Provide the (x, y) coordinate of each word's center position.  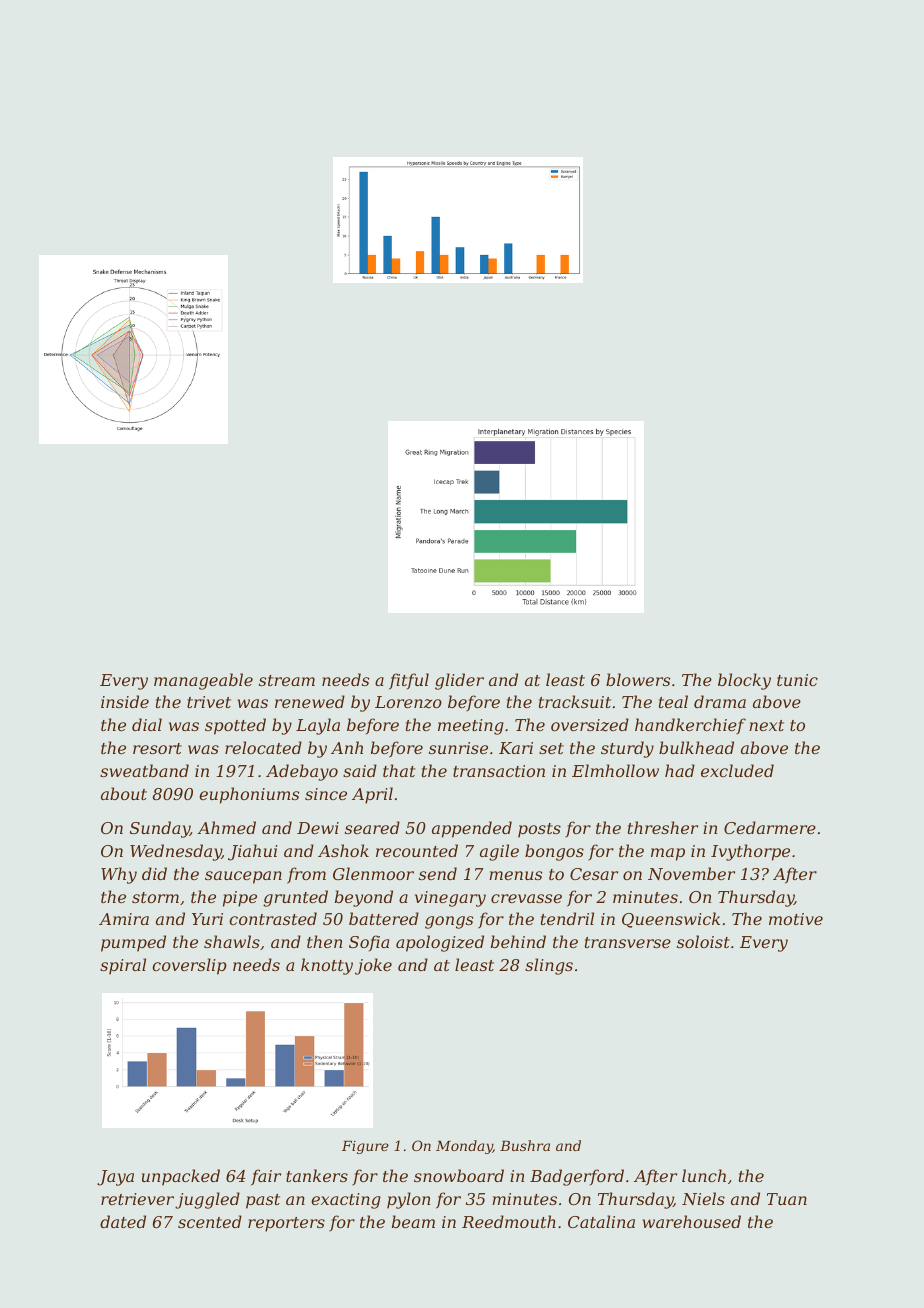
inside (125, 701)
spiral (123, 966)
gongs (449, 922)
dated (123, 1221)
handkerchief (690, 726)
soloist (703, 941)
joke (373, 966)
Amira (124, 919)
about (124, 793)
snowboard (459, 1175)
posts (539, 830)
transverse (628, 942)
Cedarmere (770, 827)
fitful (409, 681)
